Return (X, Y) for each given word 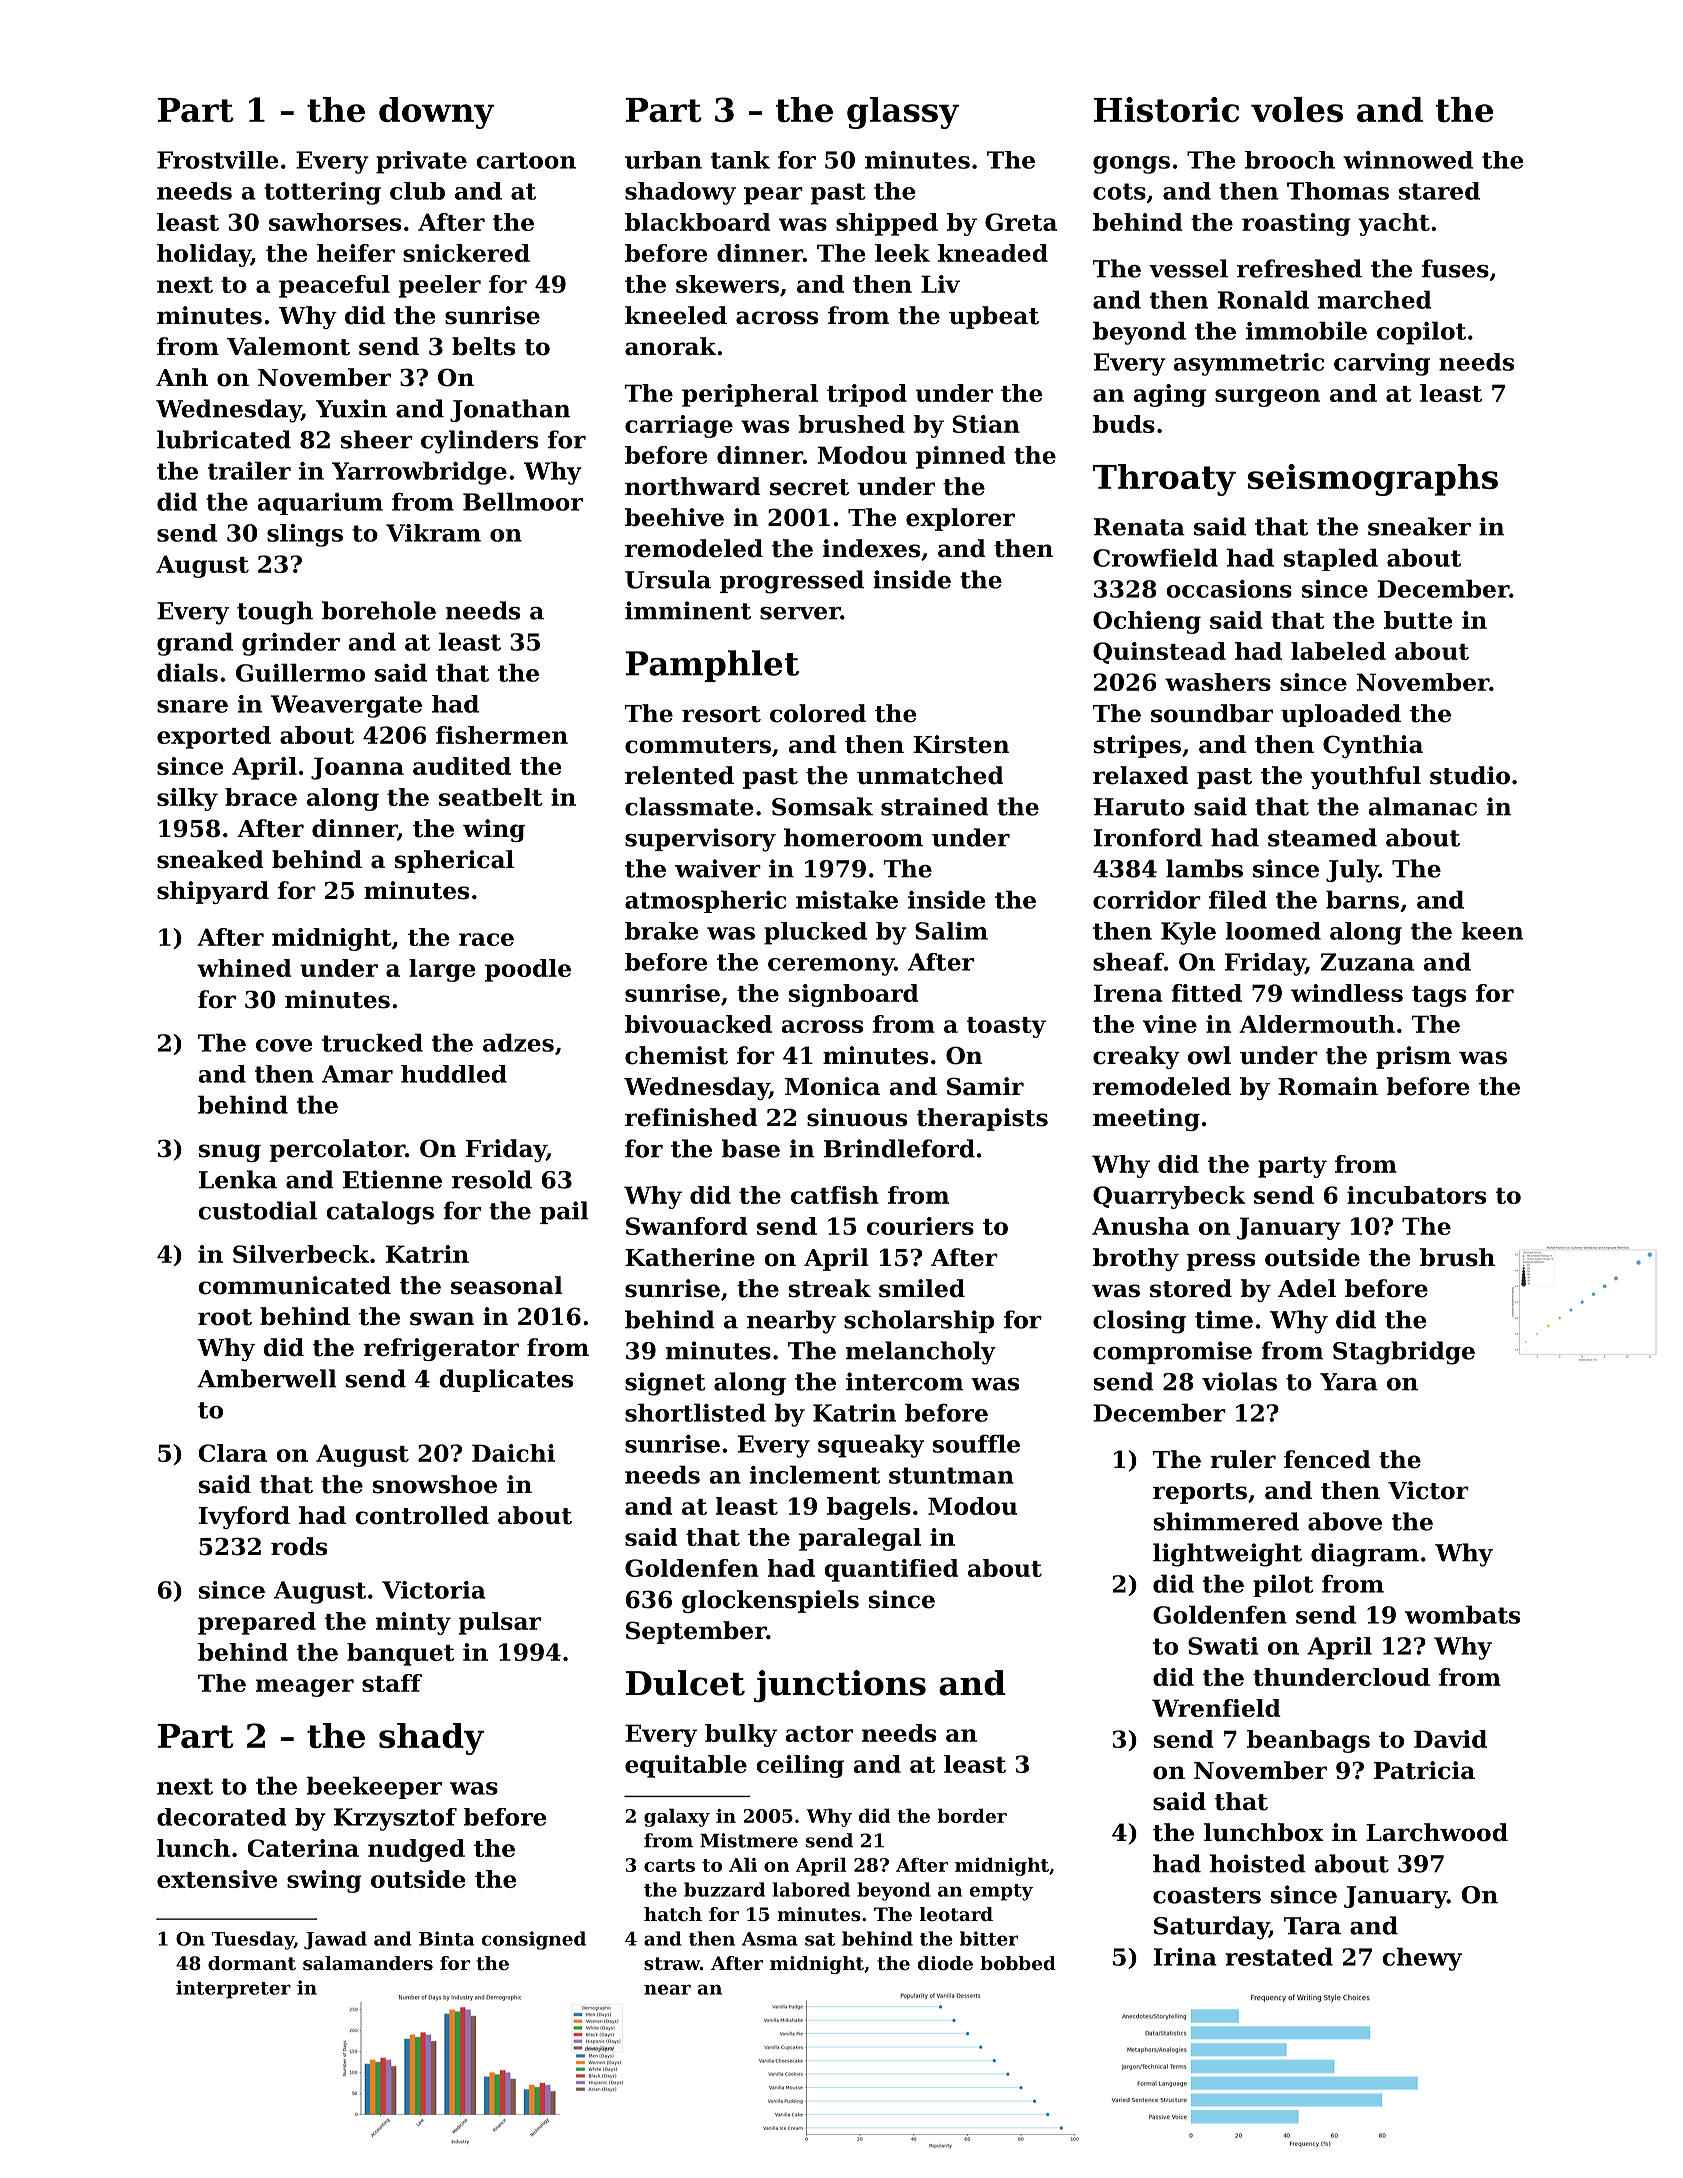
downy (437, 113)
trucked (372, 1042)
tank (740, 160)
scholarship (919, 1321)
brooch (1290, 160)
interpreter (233, 1989)
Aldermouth (1317, 1024)
